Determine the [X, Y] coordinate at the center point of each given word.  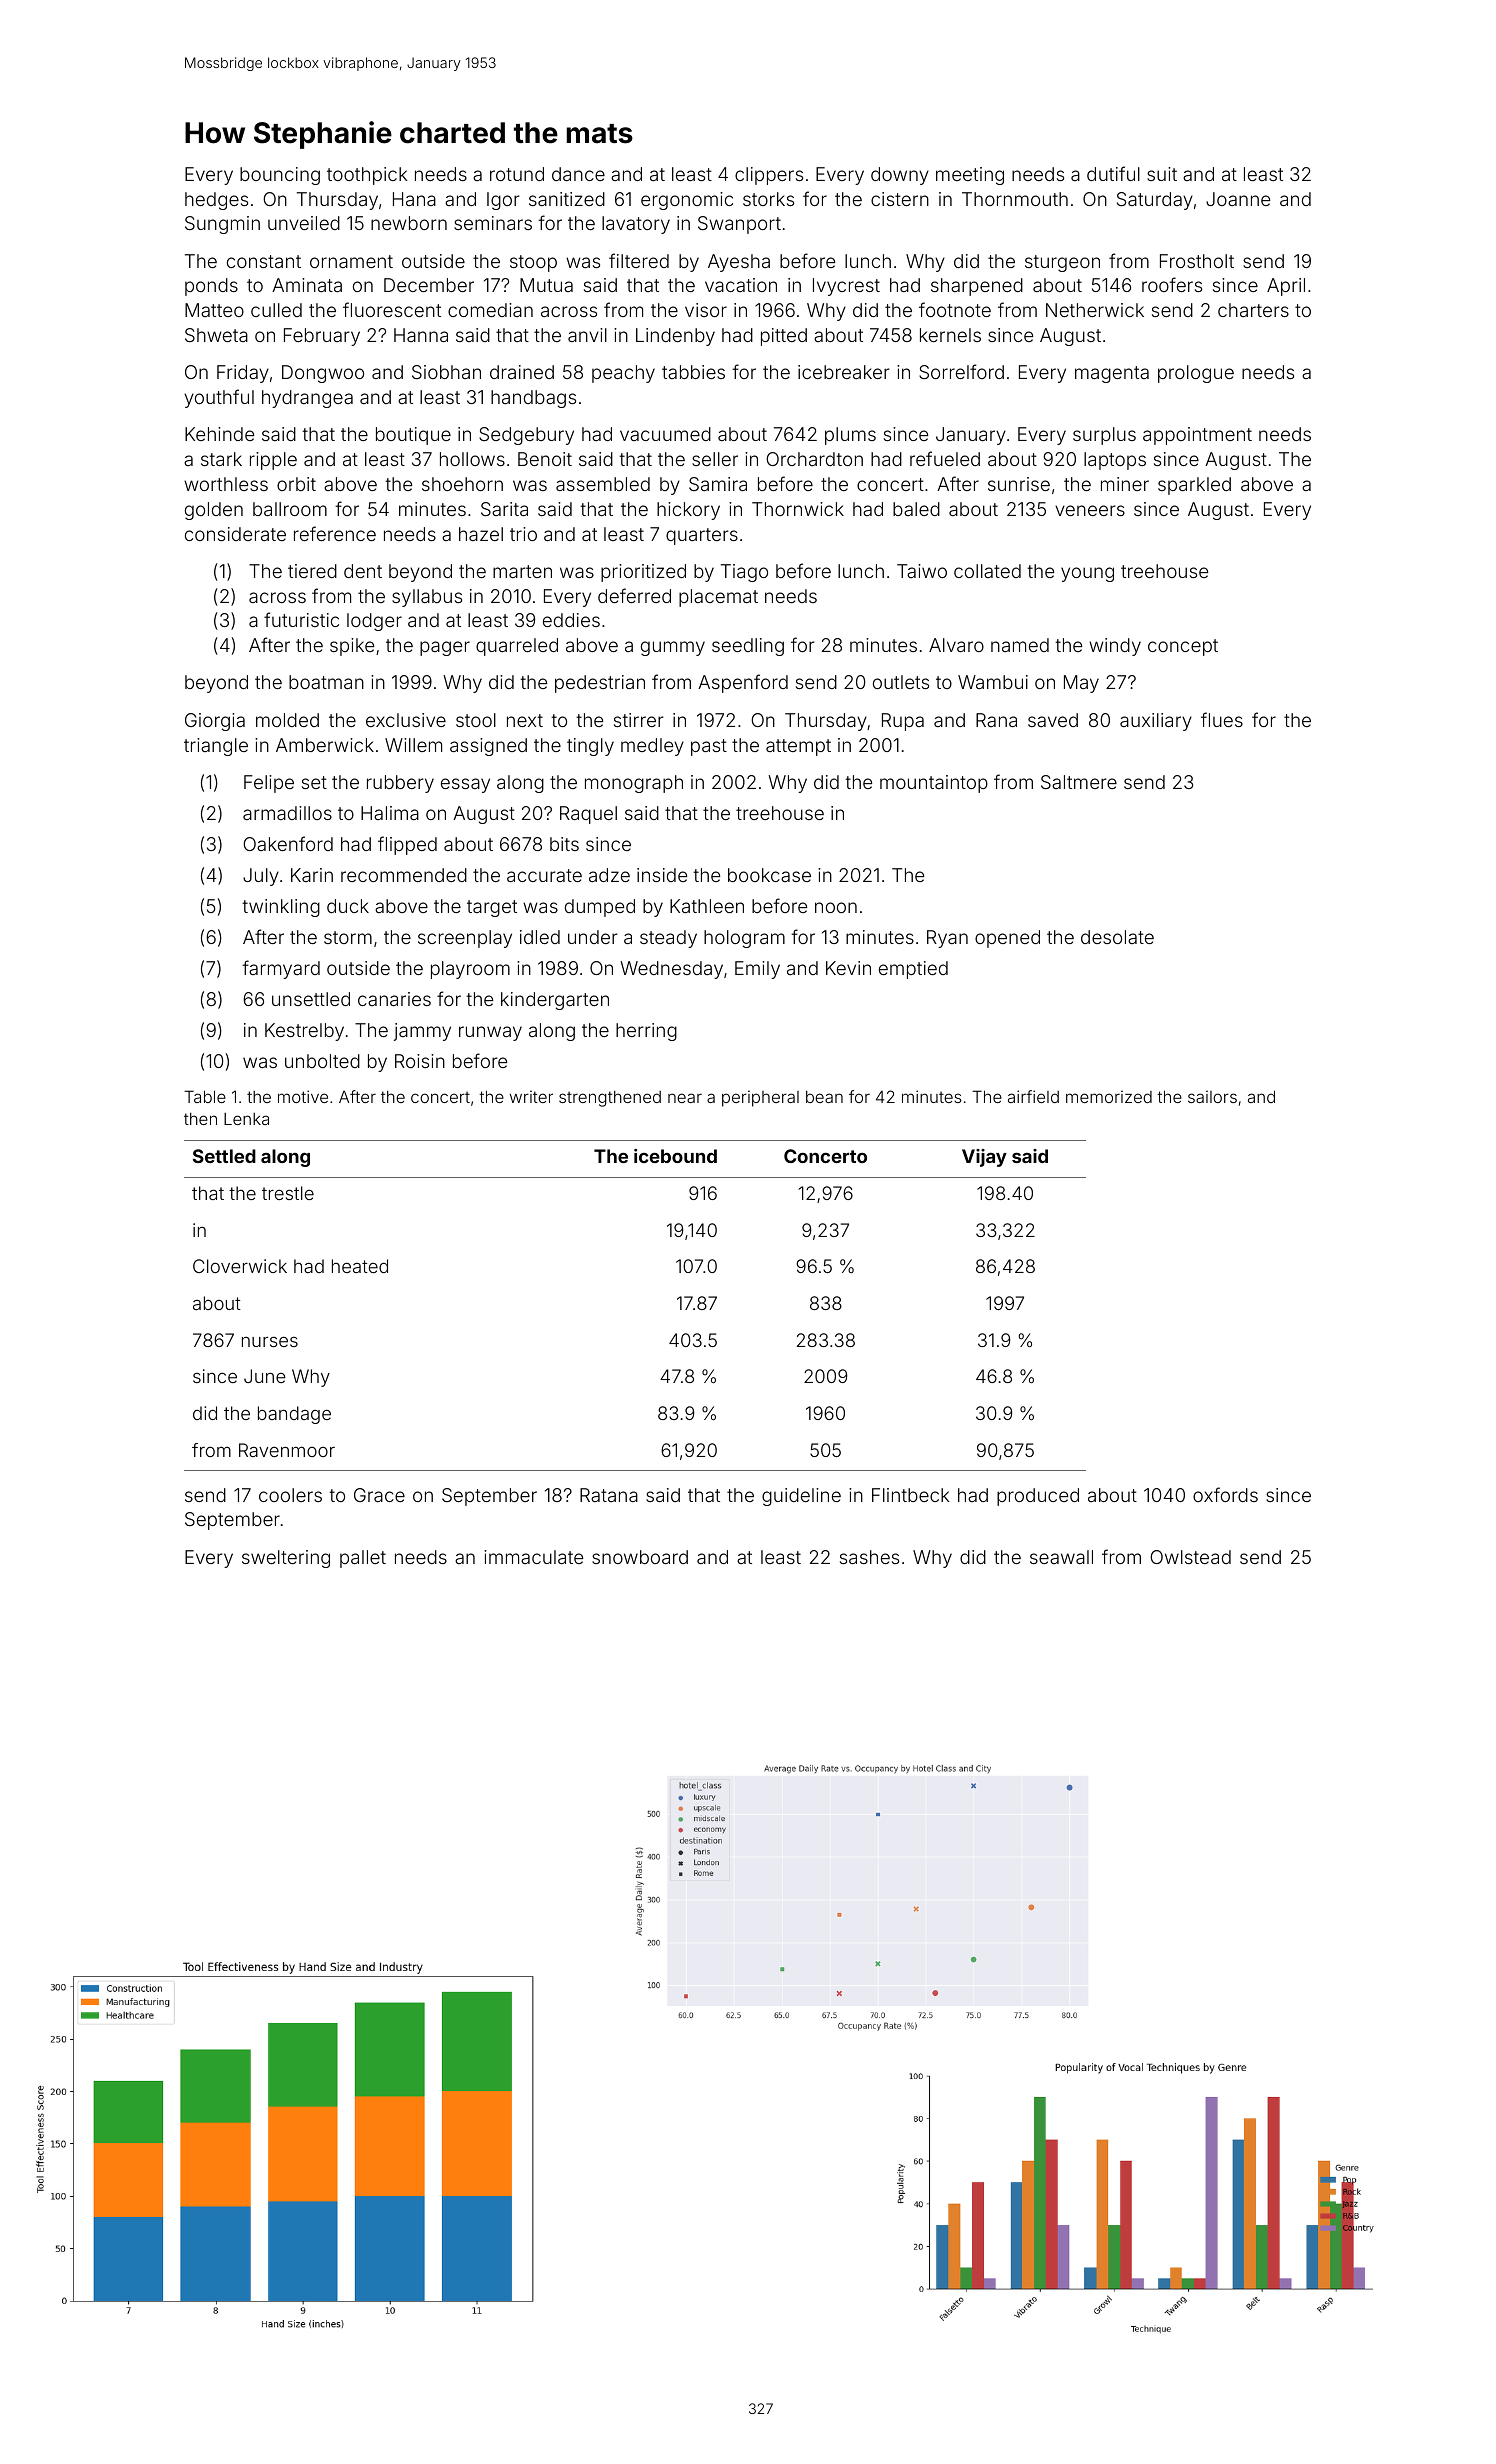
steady [668, 939]
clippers [769, 176]
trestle [288, 1193]
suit [1162, 174]
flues [1222, 719]
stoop [533, 263]
